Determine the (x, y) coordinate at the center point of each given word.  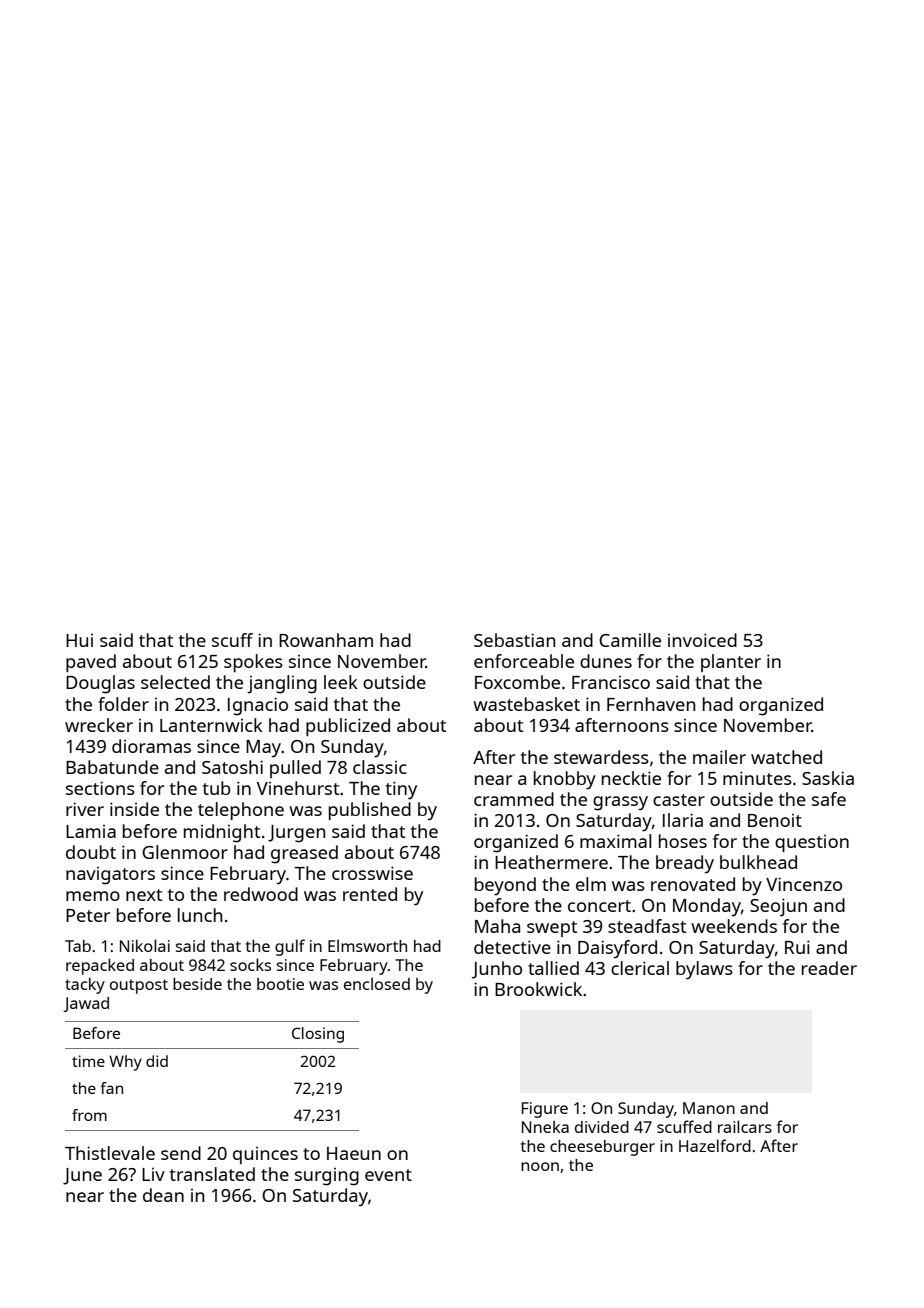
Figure (545, 1110)
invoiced (702, 640)
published (370, 811)
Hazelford (715, 1145)
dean (163, 1195)
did (157, 1061)
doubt (91, 852)
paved (91, 663)
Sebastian (514, 640)
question (812, 843)
